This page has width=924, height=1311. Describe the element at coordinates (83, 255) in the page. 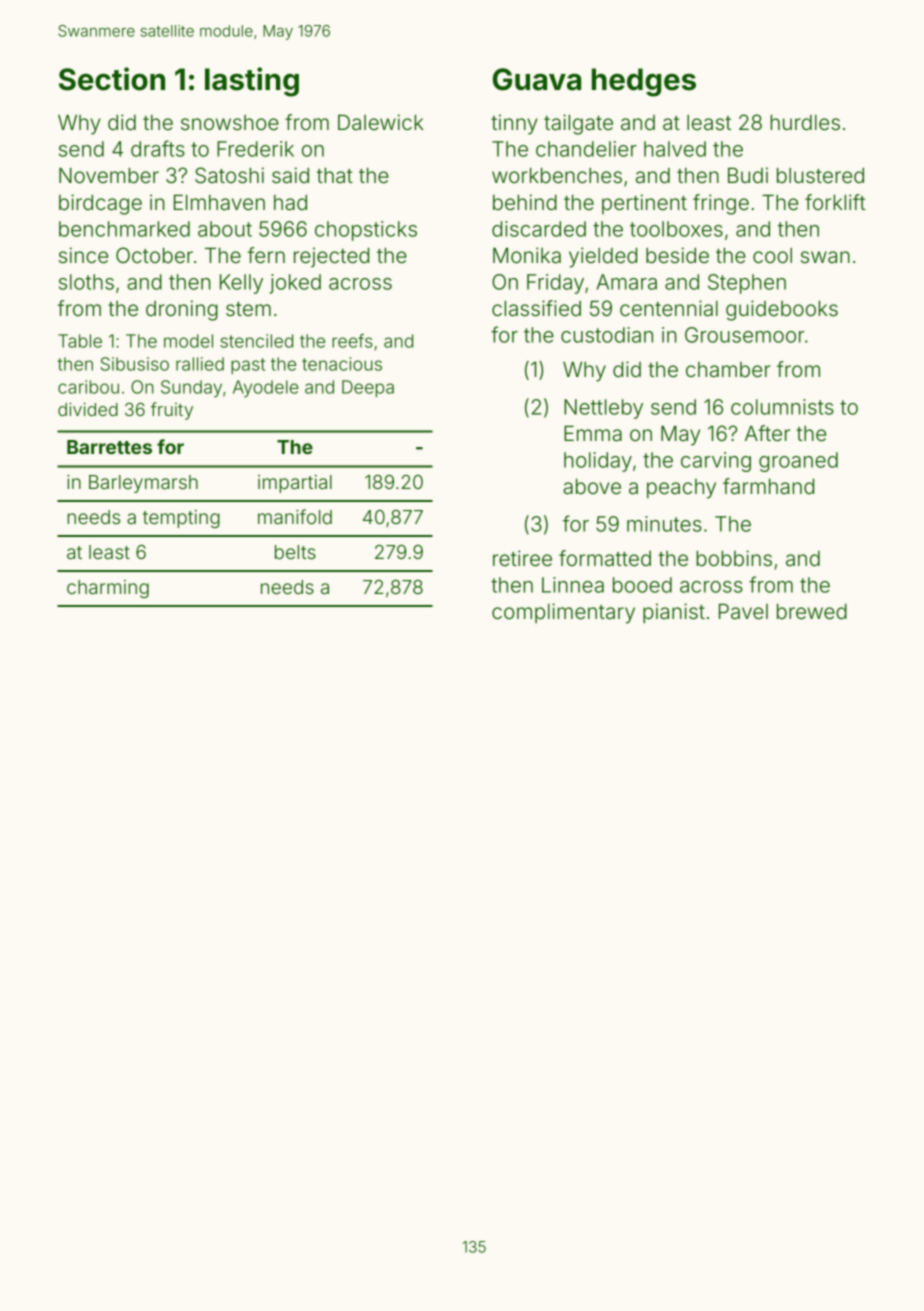

I see `since` at that location.
